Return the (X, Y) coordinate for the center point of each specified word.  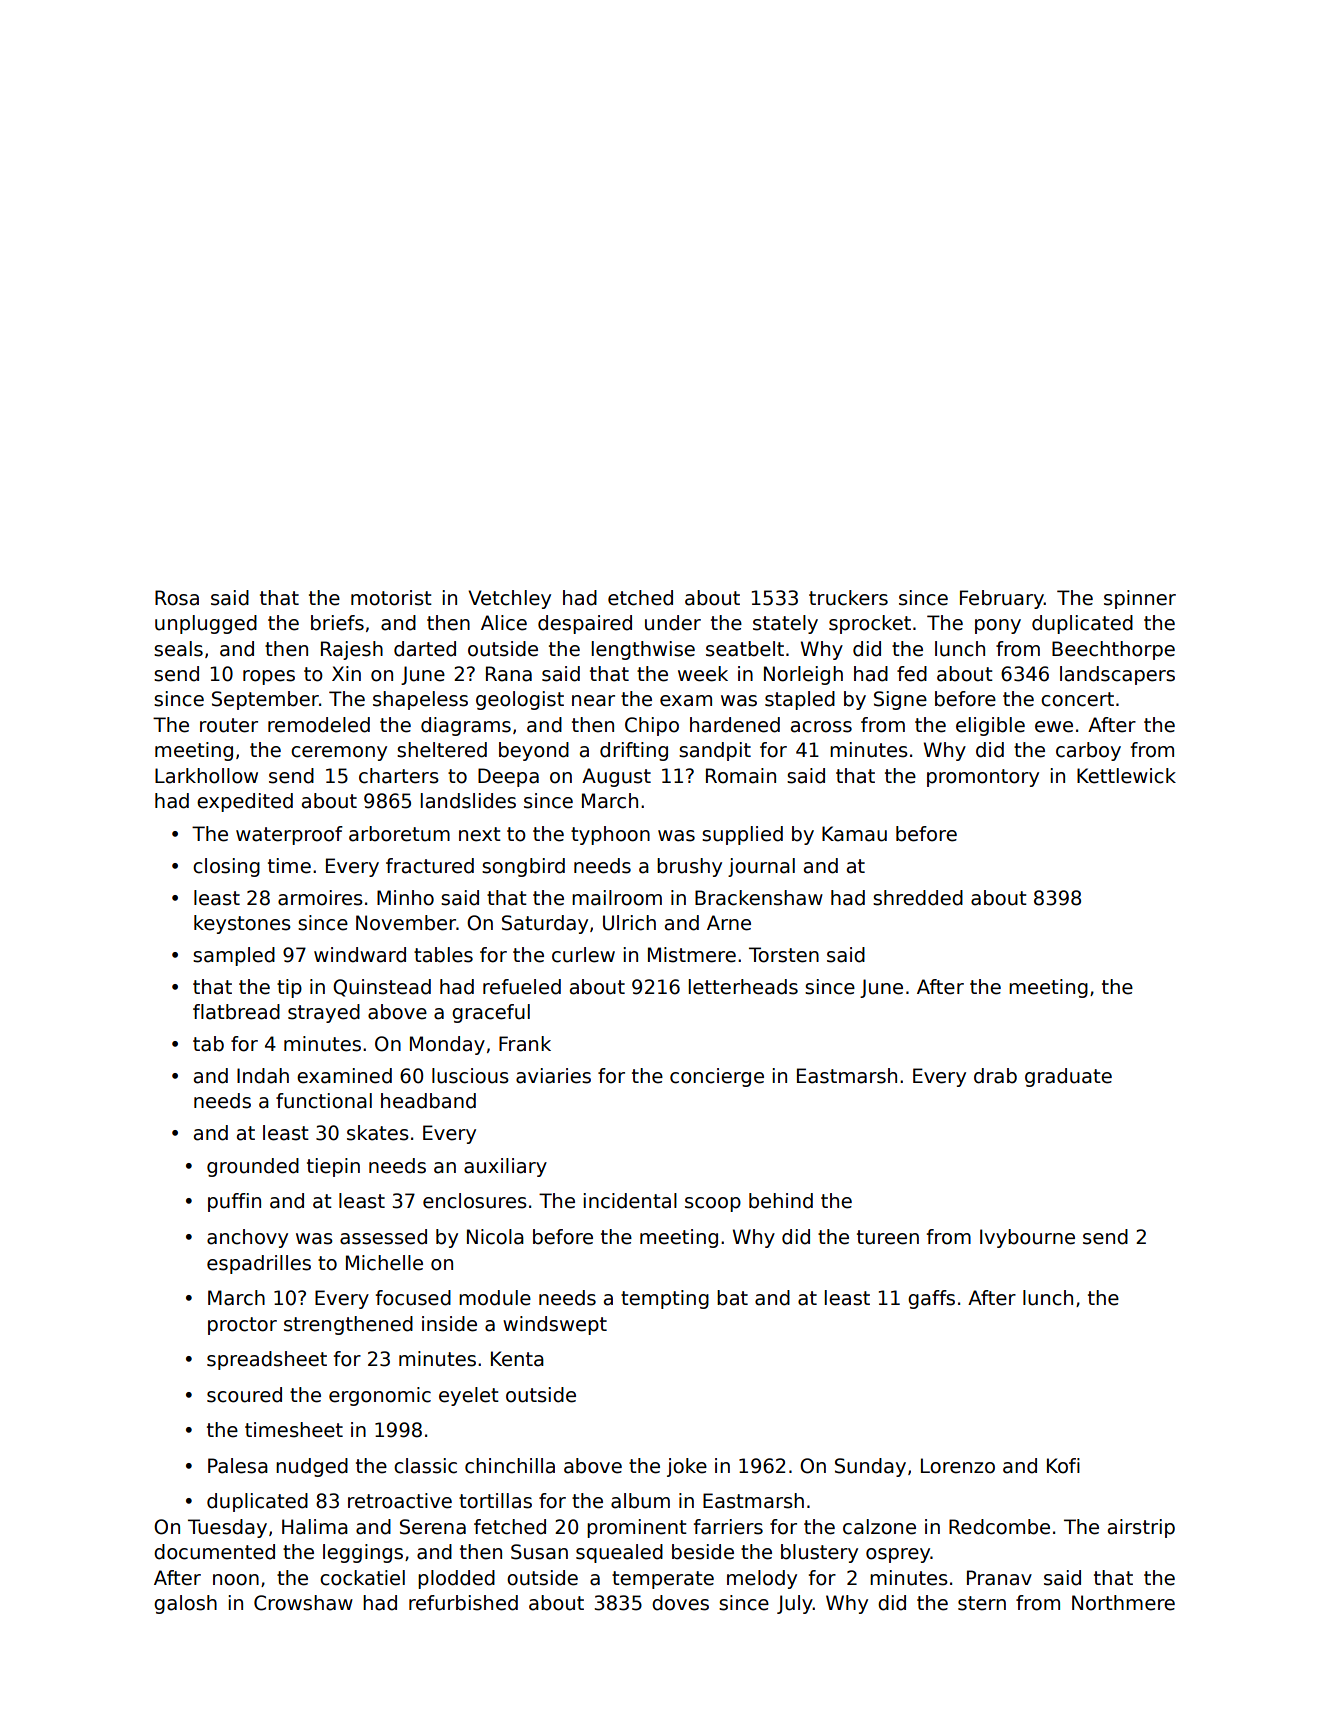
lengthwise (643, 650)
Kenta (517, 1359)
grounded (253, 1167)
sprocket (870, 624)
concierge (717, 1077)
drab (995, 1076)
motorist (391, 598)
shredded (918, 898)
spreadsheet (267, 1360)
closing (226, 867)
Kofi (1063, 1466)
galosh (185, 1604)
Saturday (545, 924)
